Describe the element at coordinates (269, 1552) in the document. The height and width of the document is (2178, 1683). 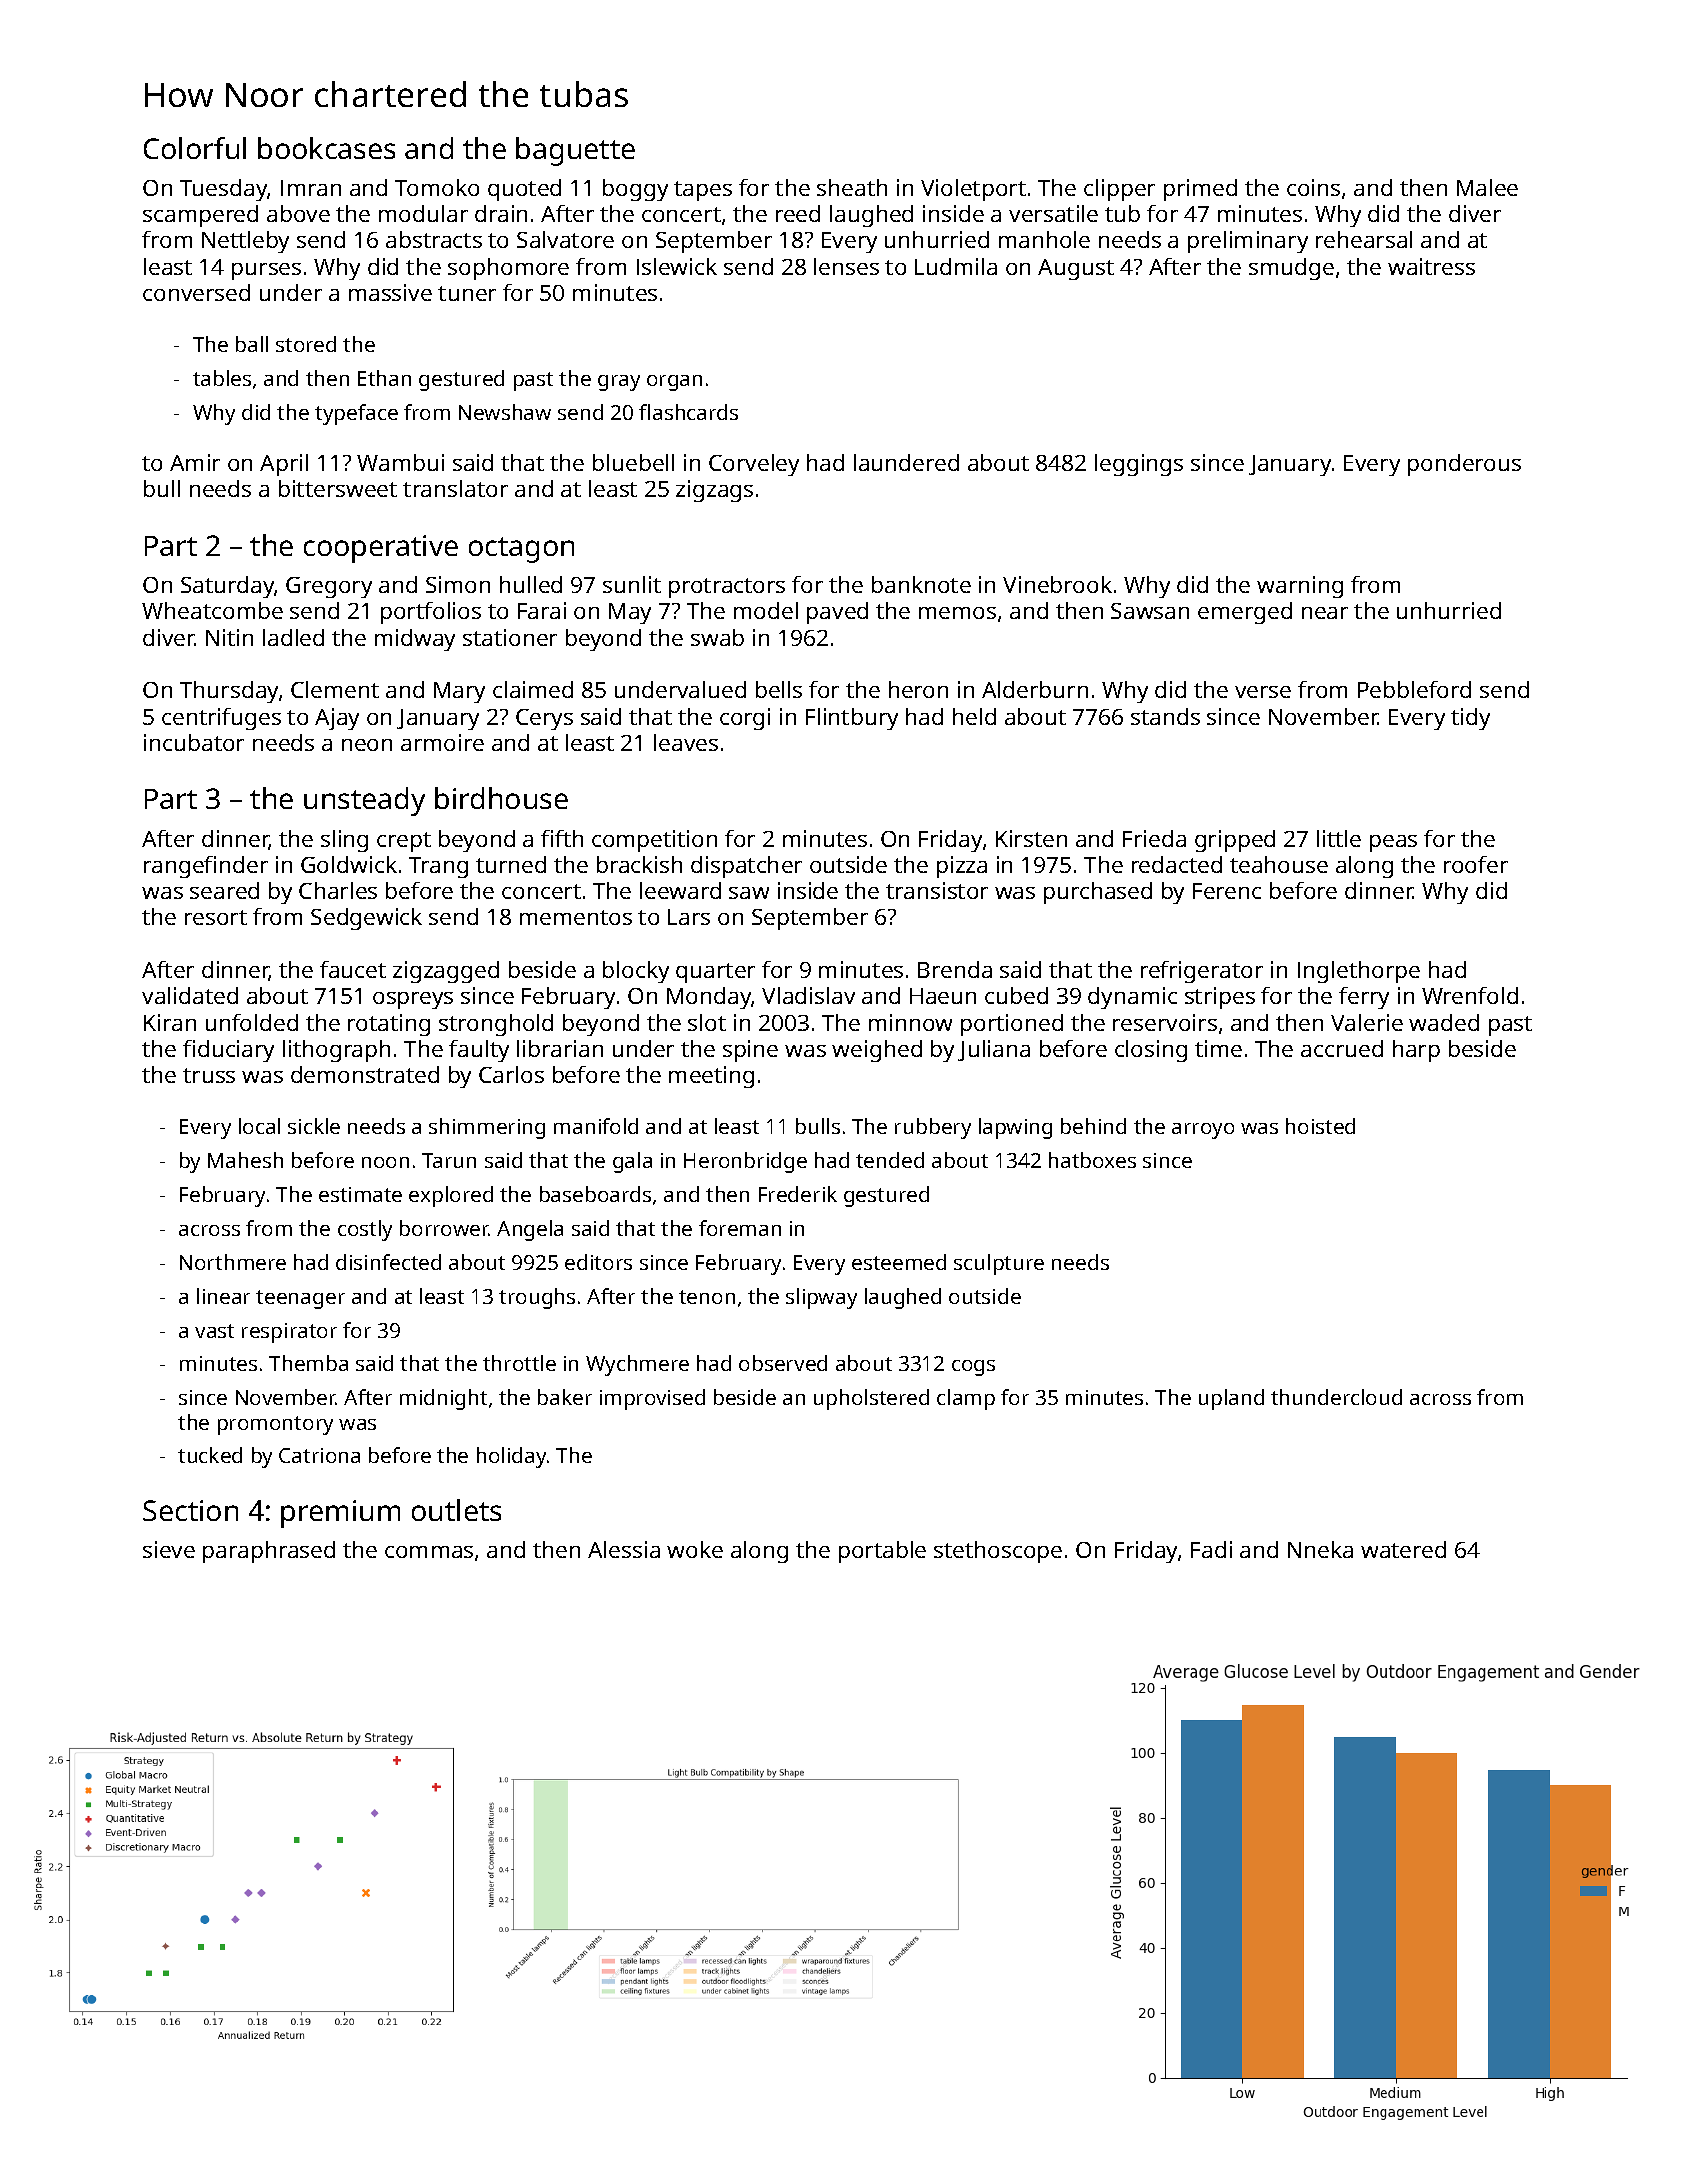
I see `paraphrased` at that location.
